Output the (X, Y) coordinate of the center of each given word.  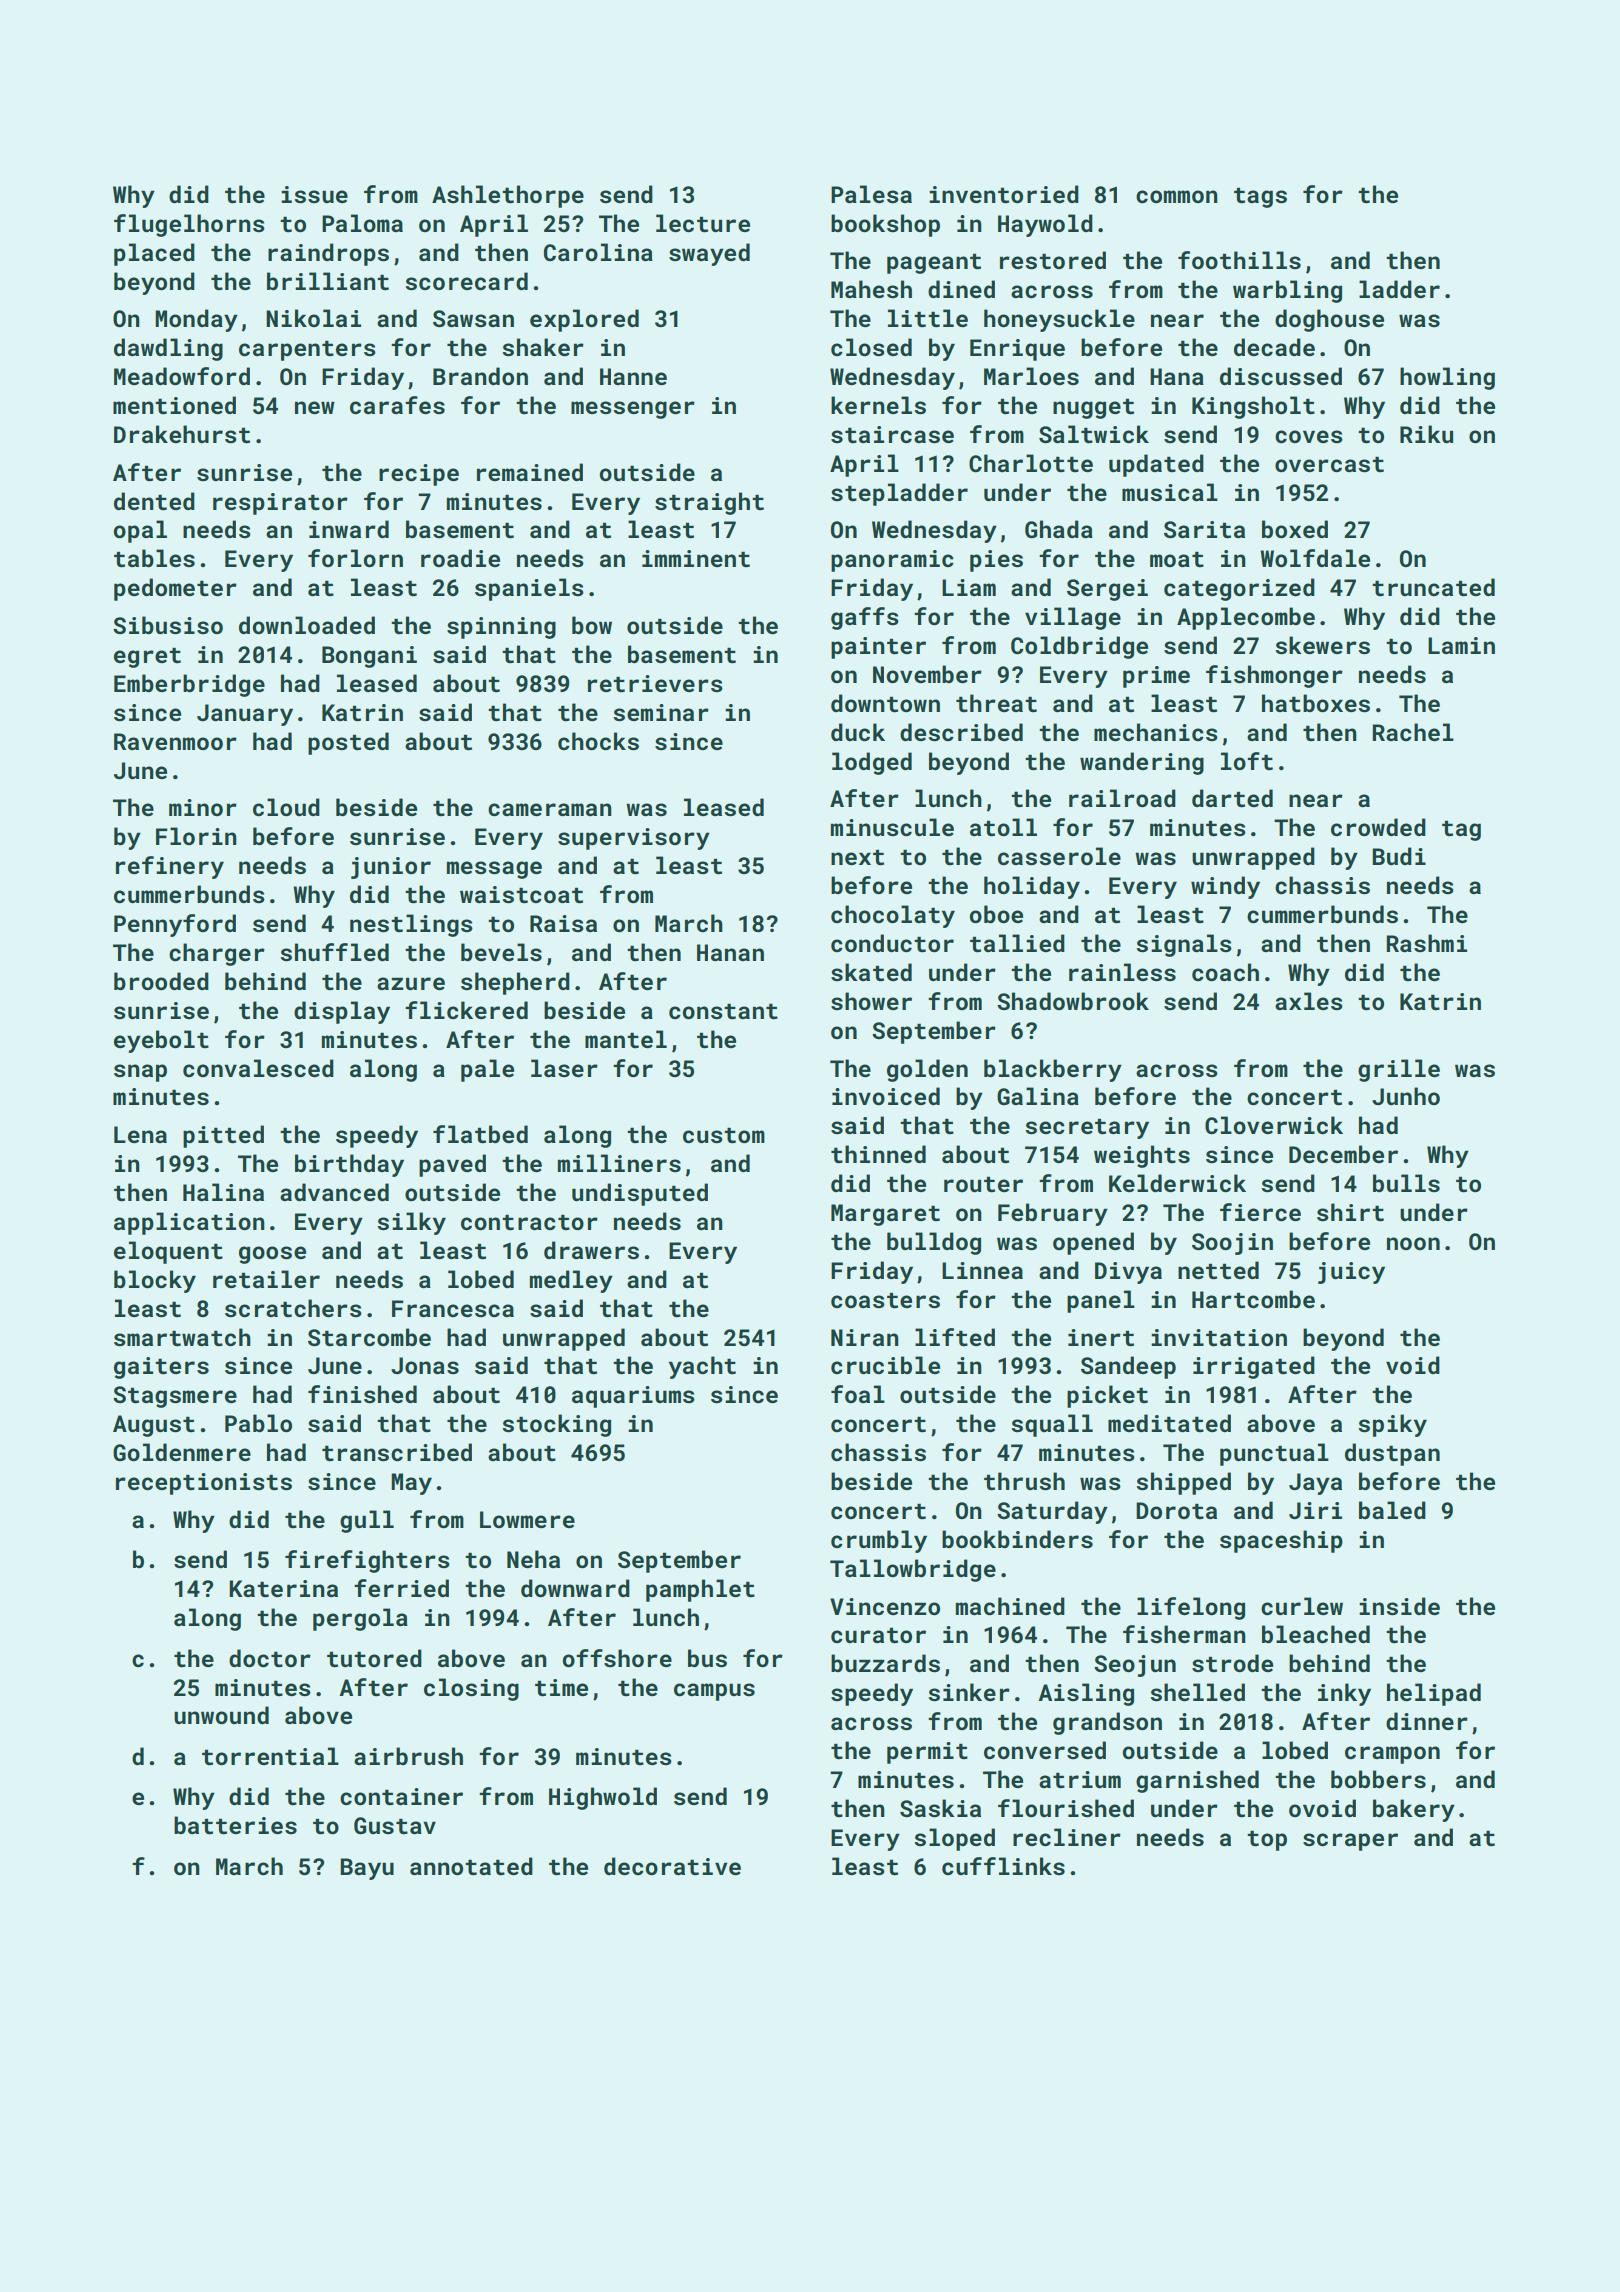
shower (871, 1001)
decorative (672, 1866)
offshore (617, 1658)
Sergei (1107, 590)
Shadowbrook (1073, 1001)
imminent (696, 558)
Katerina (283, 1588)
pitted (223, 1136)
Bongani (369, 657)
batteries (235, 1825)
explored (584, 320)
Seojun (1135, 1666)
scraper (1350, 1842)
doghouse (1329, 320)
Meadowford (182, 376)
